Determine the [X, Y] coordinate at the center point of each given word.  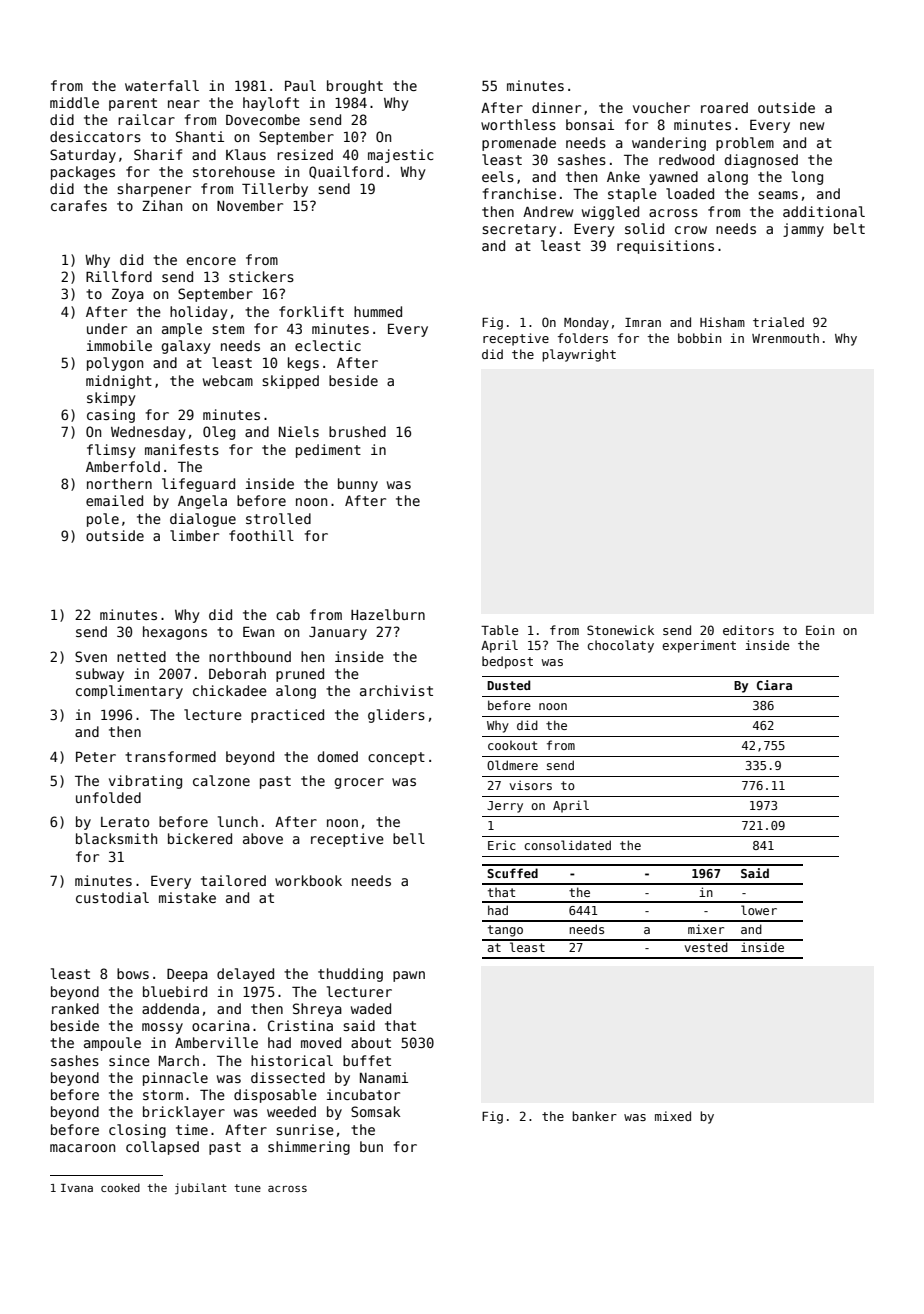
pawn [409, 976]
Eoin [820, 630]
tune [247, 1188]
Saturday [83, 156]
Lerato [125, 822]
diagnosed [761, 161]
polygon [115, 364]
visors [531, 785]
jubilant [201, 1189]
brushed [357, 431]
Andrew [548, 211]
